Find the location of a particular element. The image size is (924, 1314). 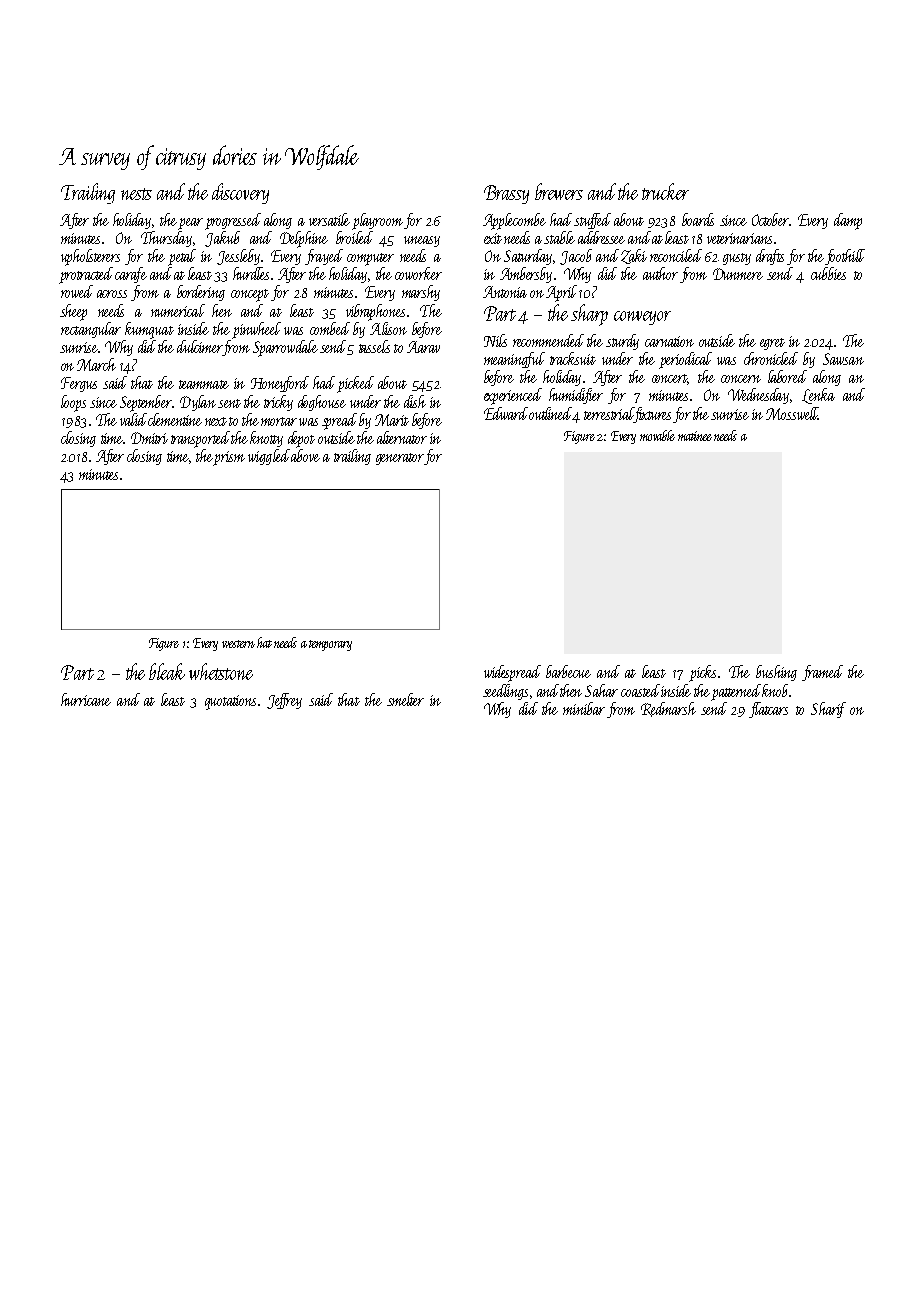

smelter is located at coordinates (405, 699).
